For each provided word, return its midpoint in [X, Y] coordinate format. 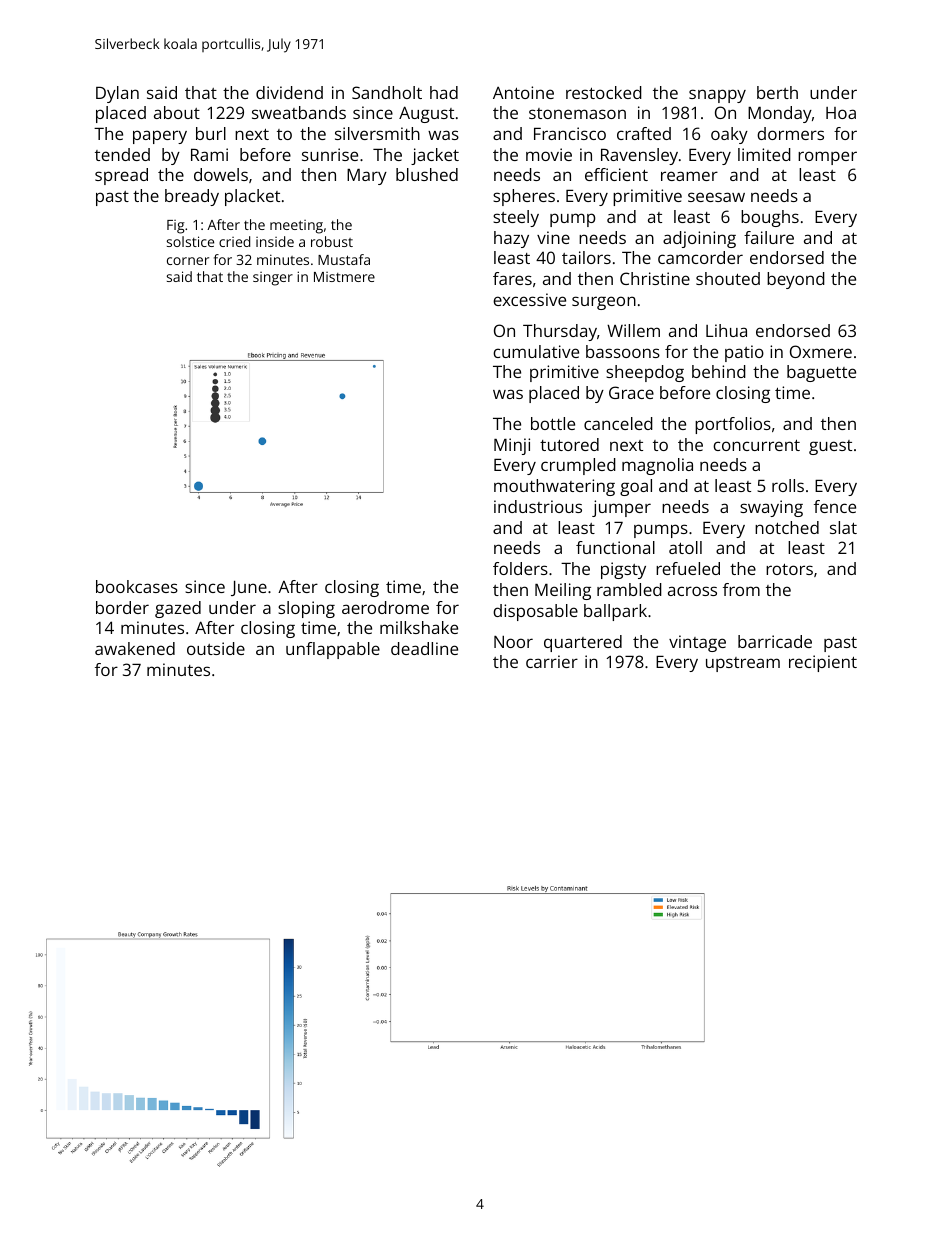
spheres [524, 197]
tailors [586, 257]
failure [769, 237]
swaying [771, 508]
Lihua [726, 330]
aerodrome [385, 607]
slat [843, 527]
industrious [538, 506]
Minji [512, 446]
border [122, 607]
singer [273, 279]
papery [160, 137]
